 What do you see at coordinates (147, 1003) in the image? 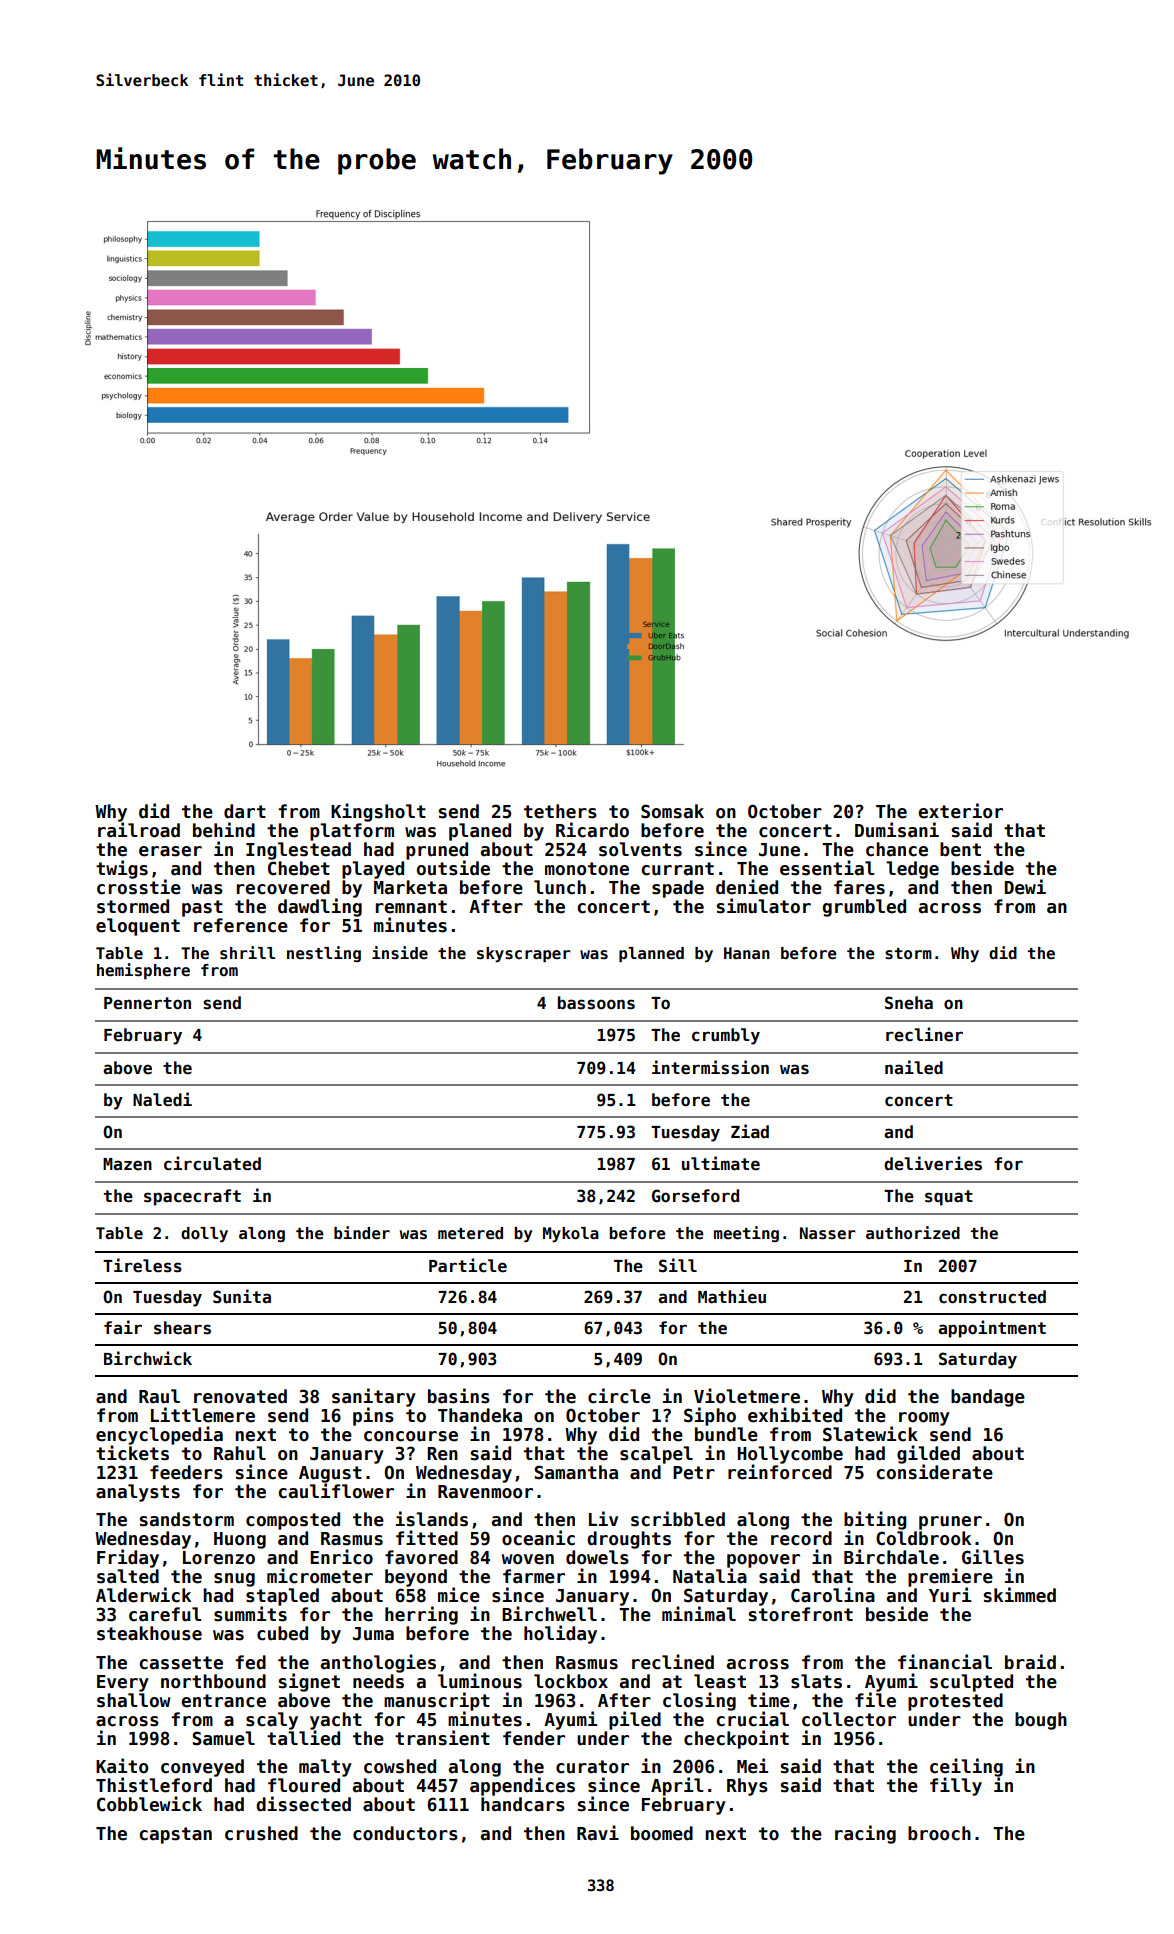
I see `Pennerton` at bounding box center [147, 1003].
